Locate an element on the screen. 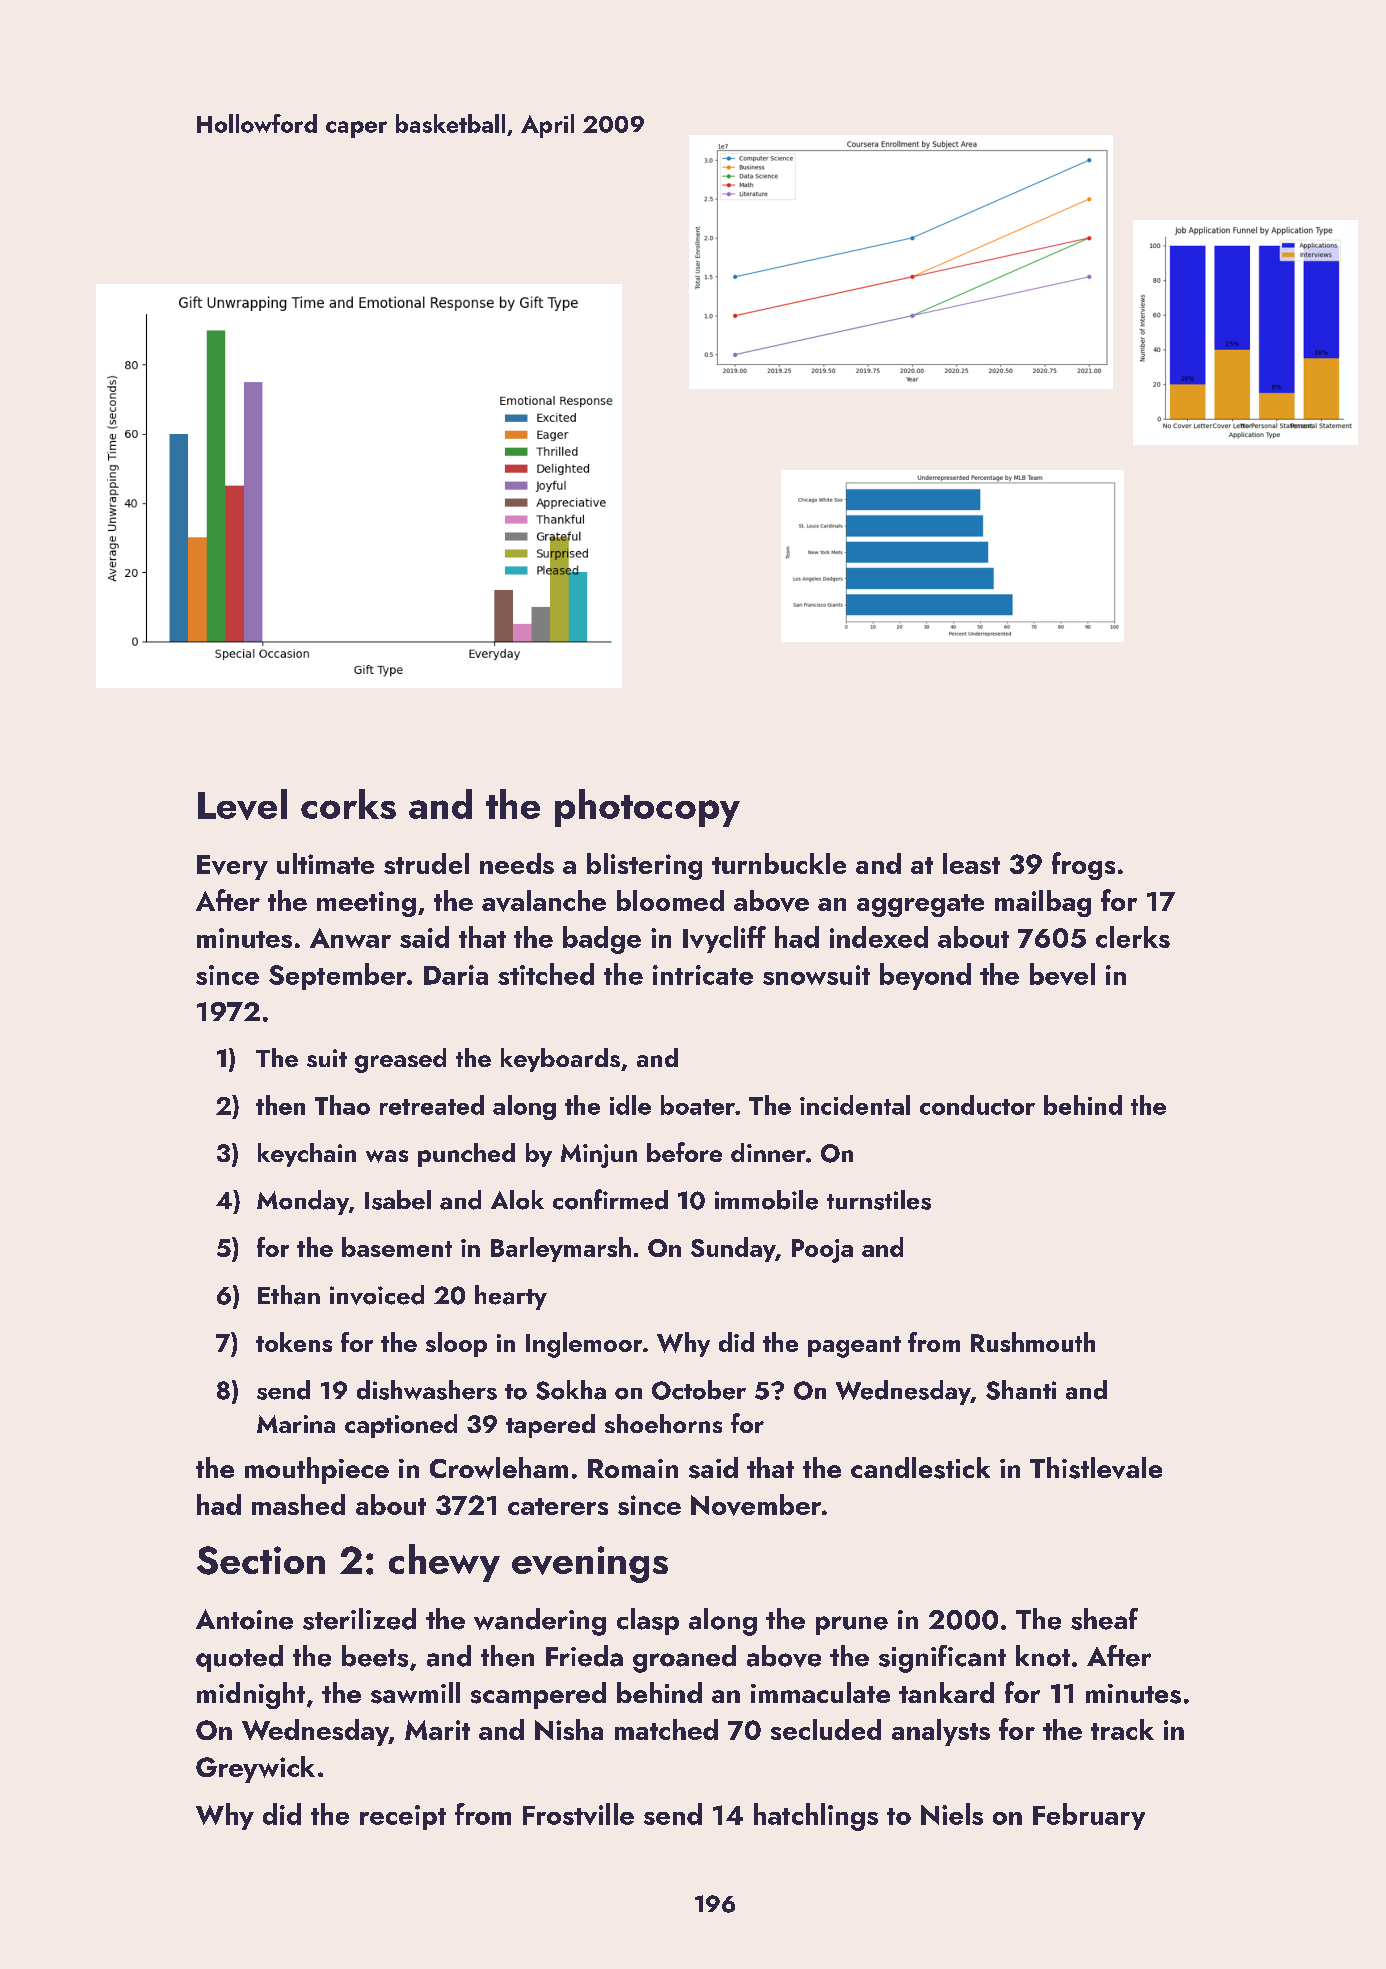 This screenshot has width=1386, height=1969. midnight is located at coordinates (251, 1695).
